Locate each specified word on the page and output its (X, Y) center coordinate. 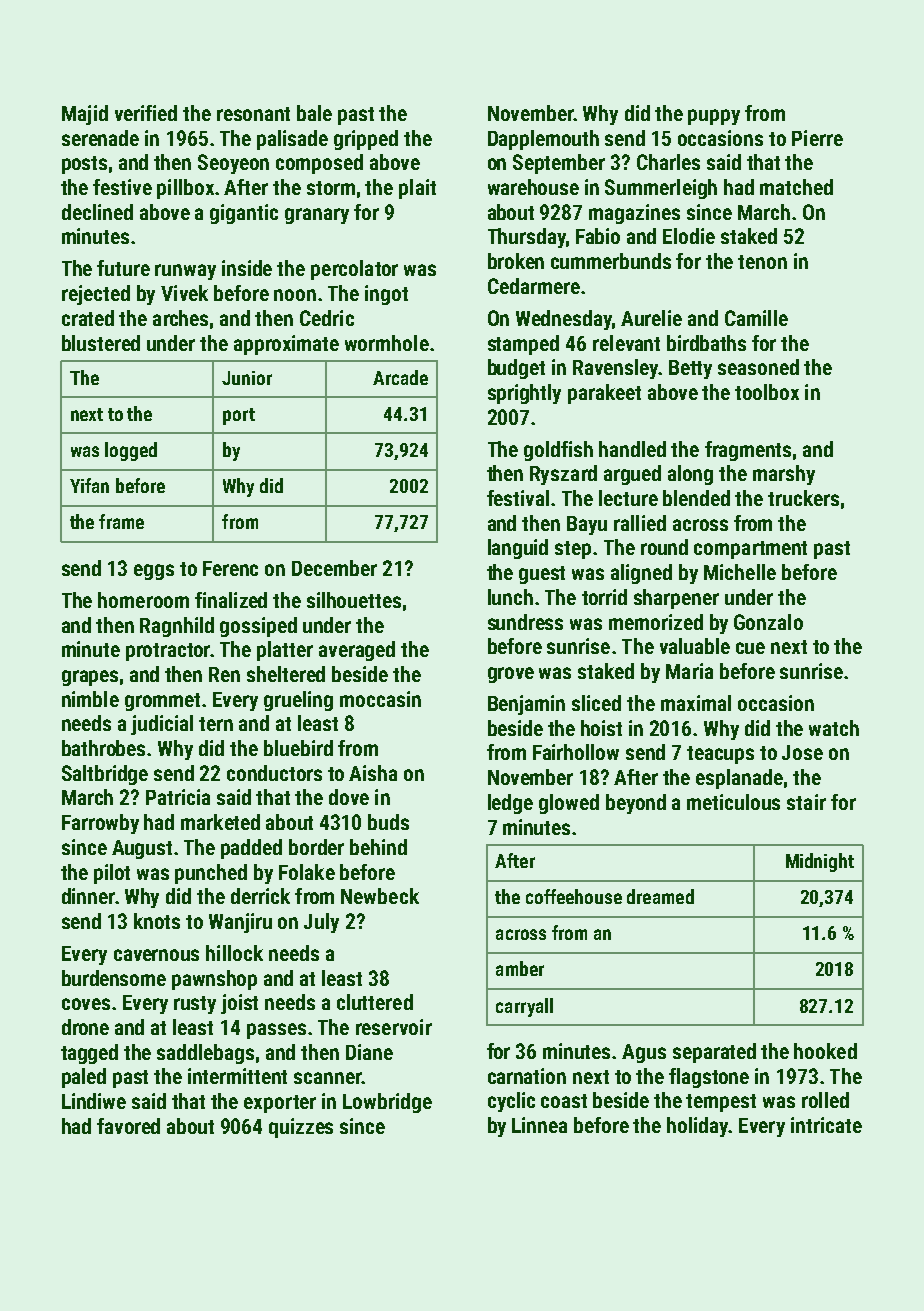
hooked (825, 1051)
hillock (234, 953)
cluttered (375, 1002)
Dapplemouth (543, 140)
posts (84, 165)
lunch (510, 597)
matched (796, 187)
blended (696, 498)
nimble (90, 699)
